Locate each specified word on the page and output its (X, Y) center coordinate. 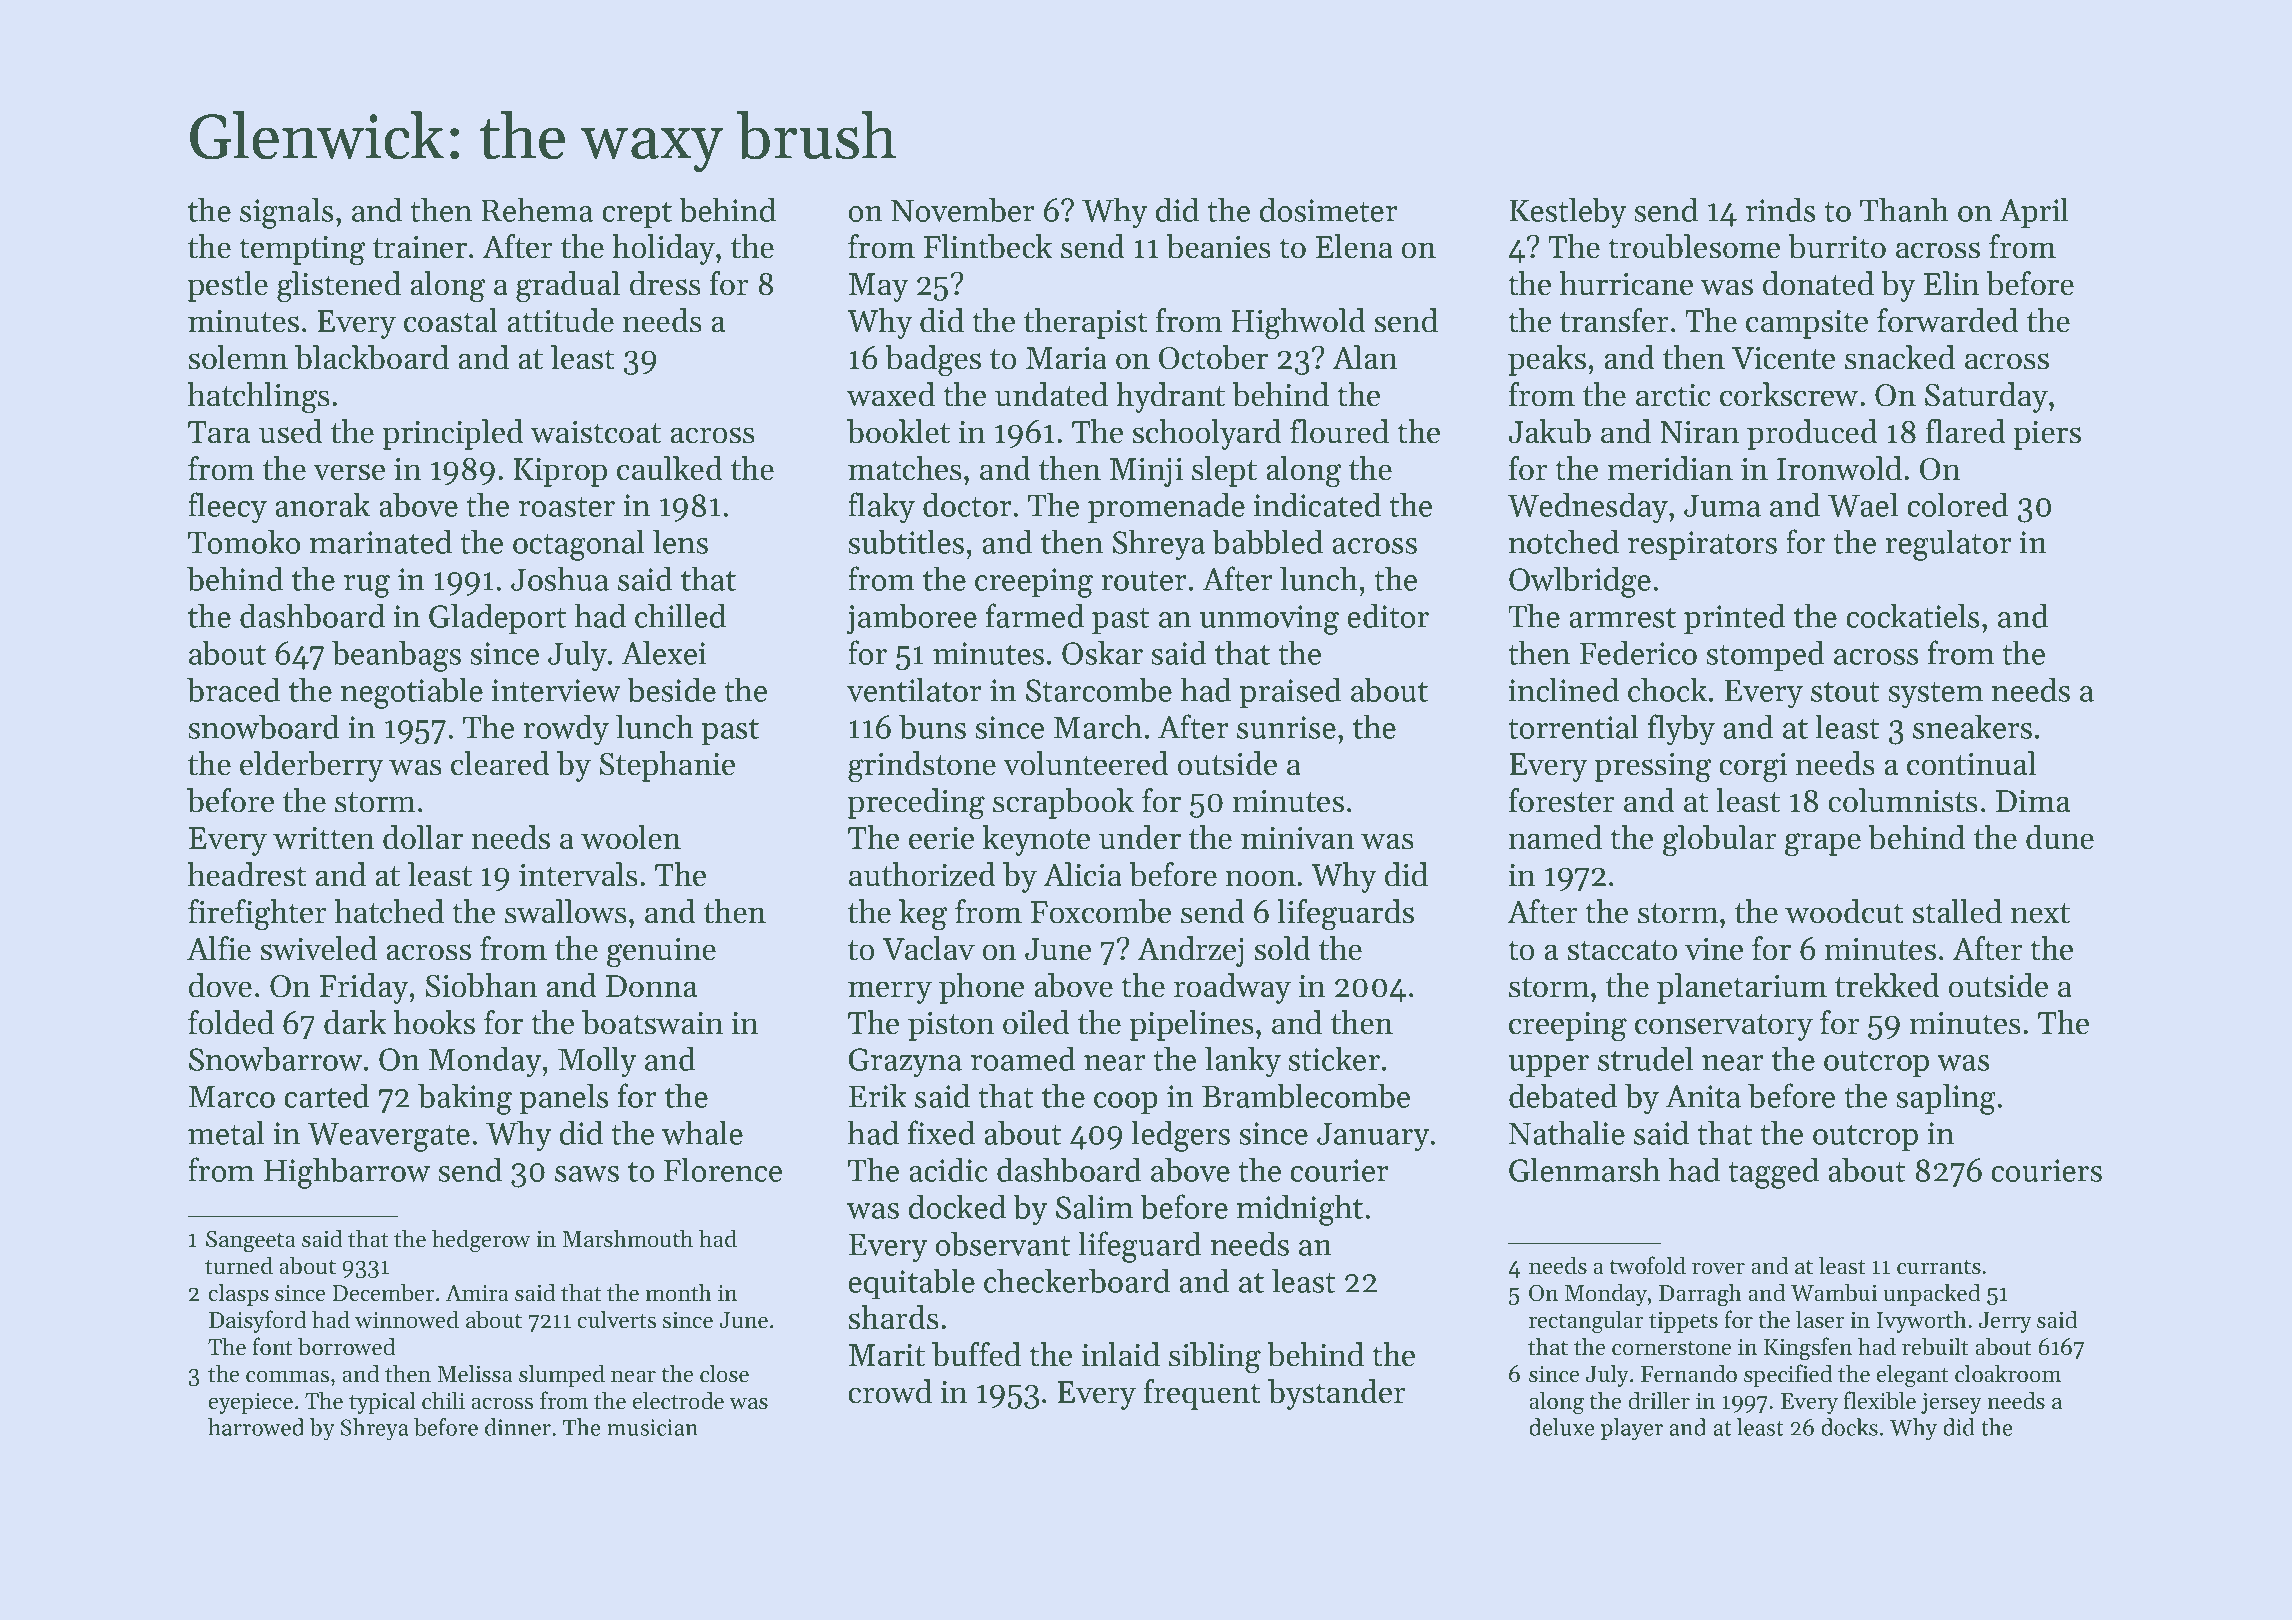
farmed (1035, 615)
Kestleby (1567, 213)
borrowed (346, 1346)
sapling (1946, 1099)
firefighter (257, 915)
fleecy (227, 508)
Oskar (1102, 652)
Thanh (1904, 209)
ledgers (1180, 1136)
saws (587, 1174)
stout (1845, 692)
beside (671, 689)
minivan (1297, 838)
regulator (1948, 545)
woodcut (1844, 911)
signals (287, 213)
